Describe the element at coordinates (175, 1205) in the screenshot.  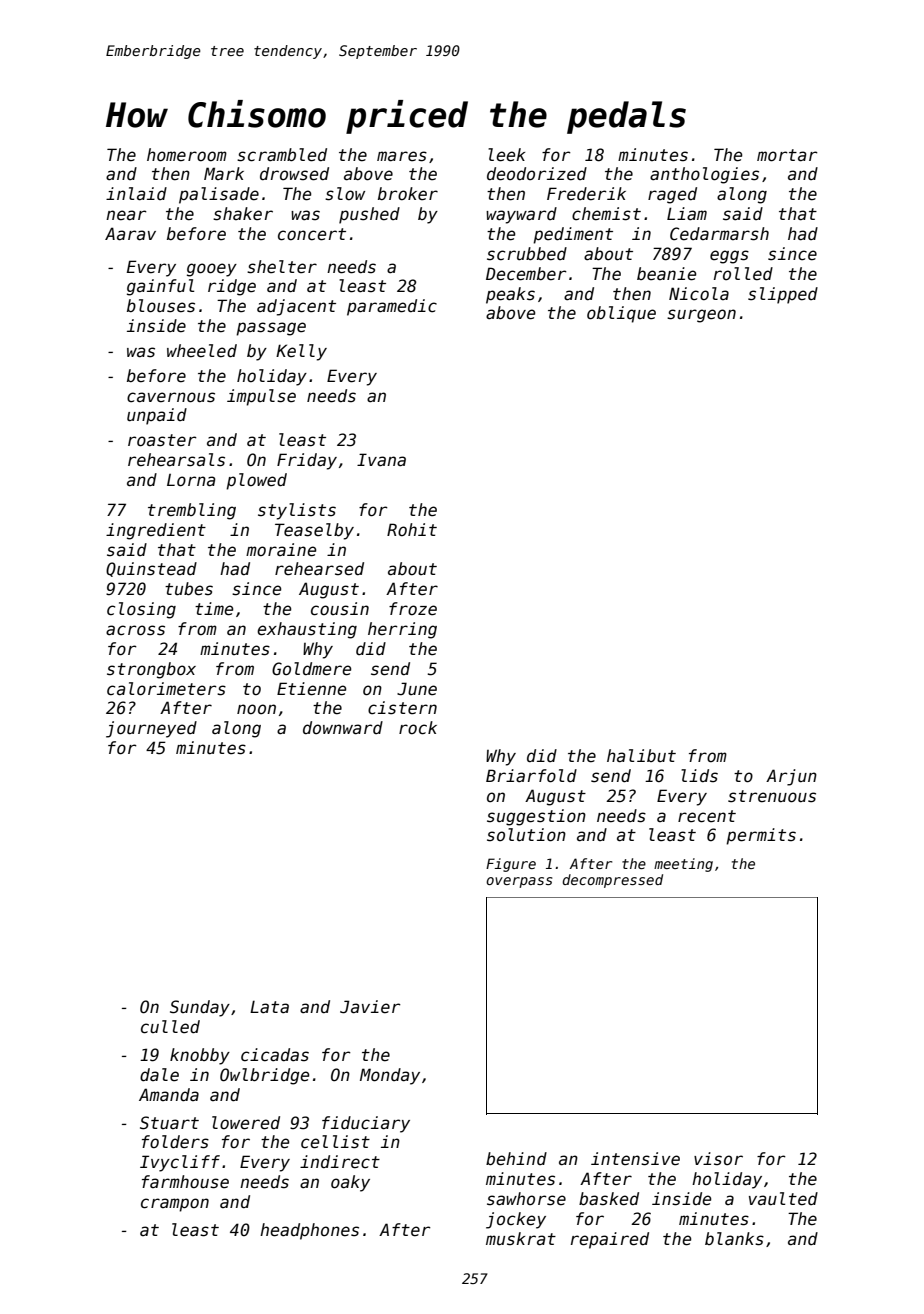
I see `crampon` at that location.
